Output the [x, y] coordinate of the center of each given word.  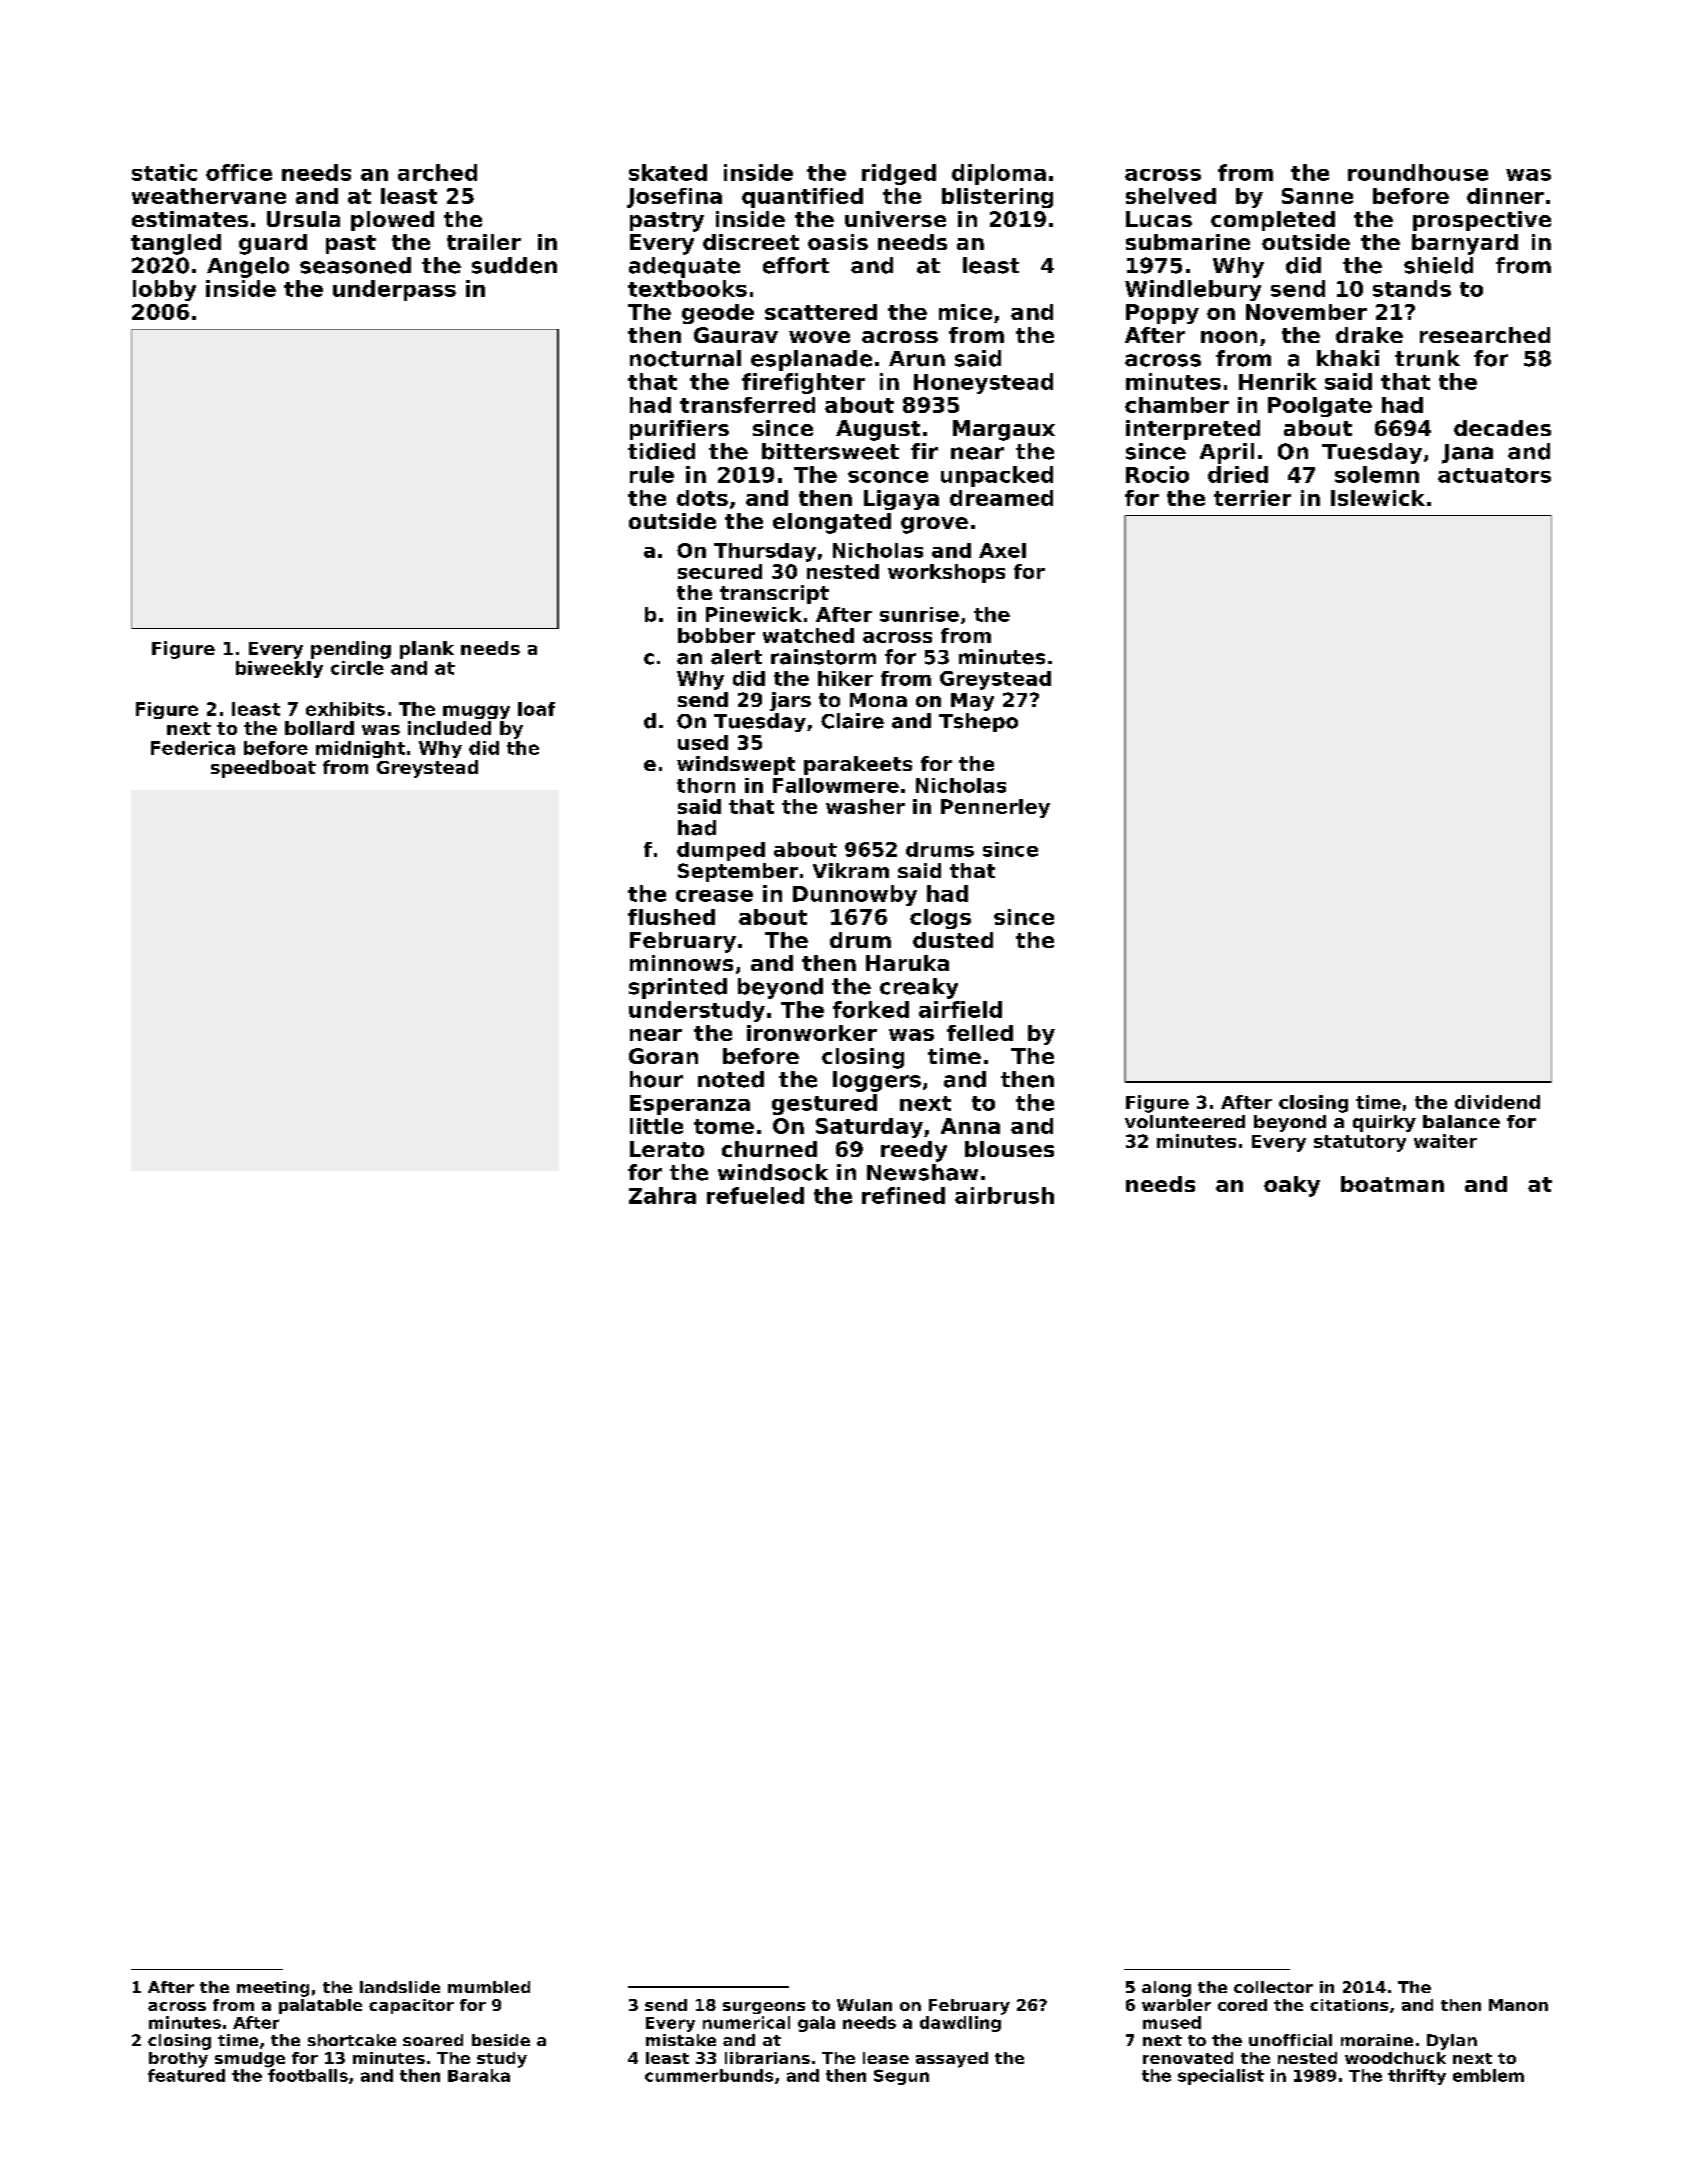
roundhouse [1418, 172]
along [1166, 1989]
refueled [755, 1195]
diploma [999, 174]
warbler [1176, 2005]
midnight [360, 749]
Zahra [662, 1195]
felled [980, 1033]
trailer [484, 242]
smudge [250, 2060]
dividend [1497, 1102]
